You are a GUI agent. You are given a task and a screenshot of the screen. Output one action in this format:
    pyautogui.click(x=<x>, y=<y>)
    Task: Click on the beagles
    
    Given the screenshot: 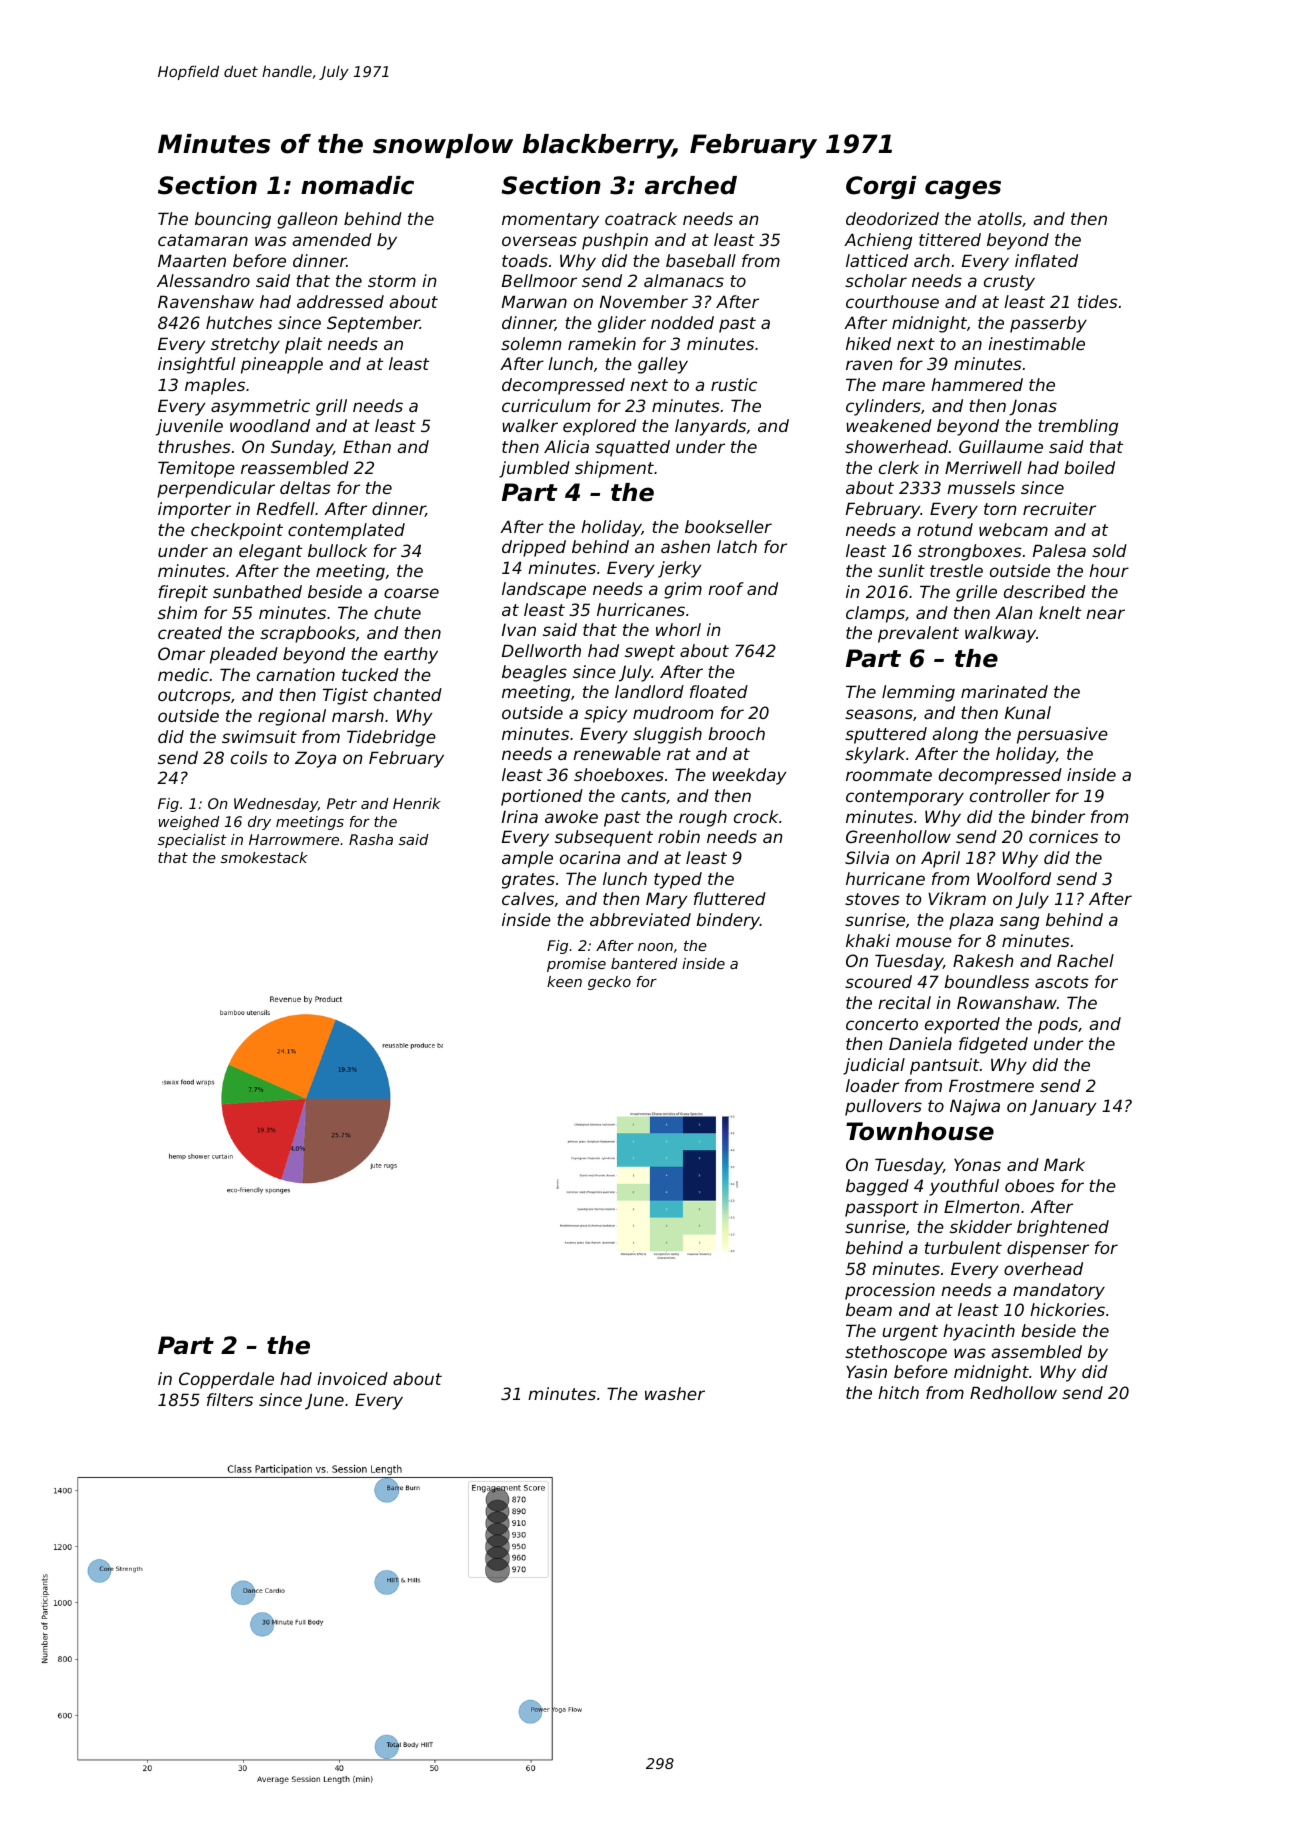 What is the action you would take?
    pyautogui.click(x=534, y=673)
